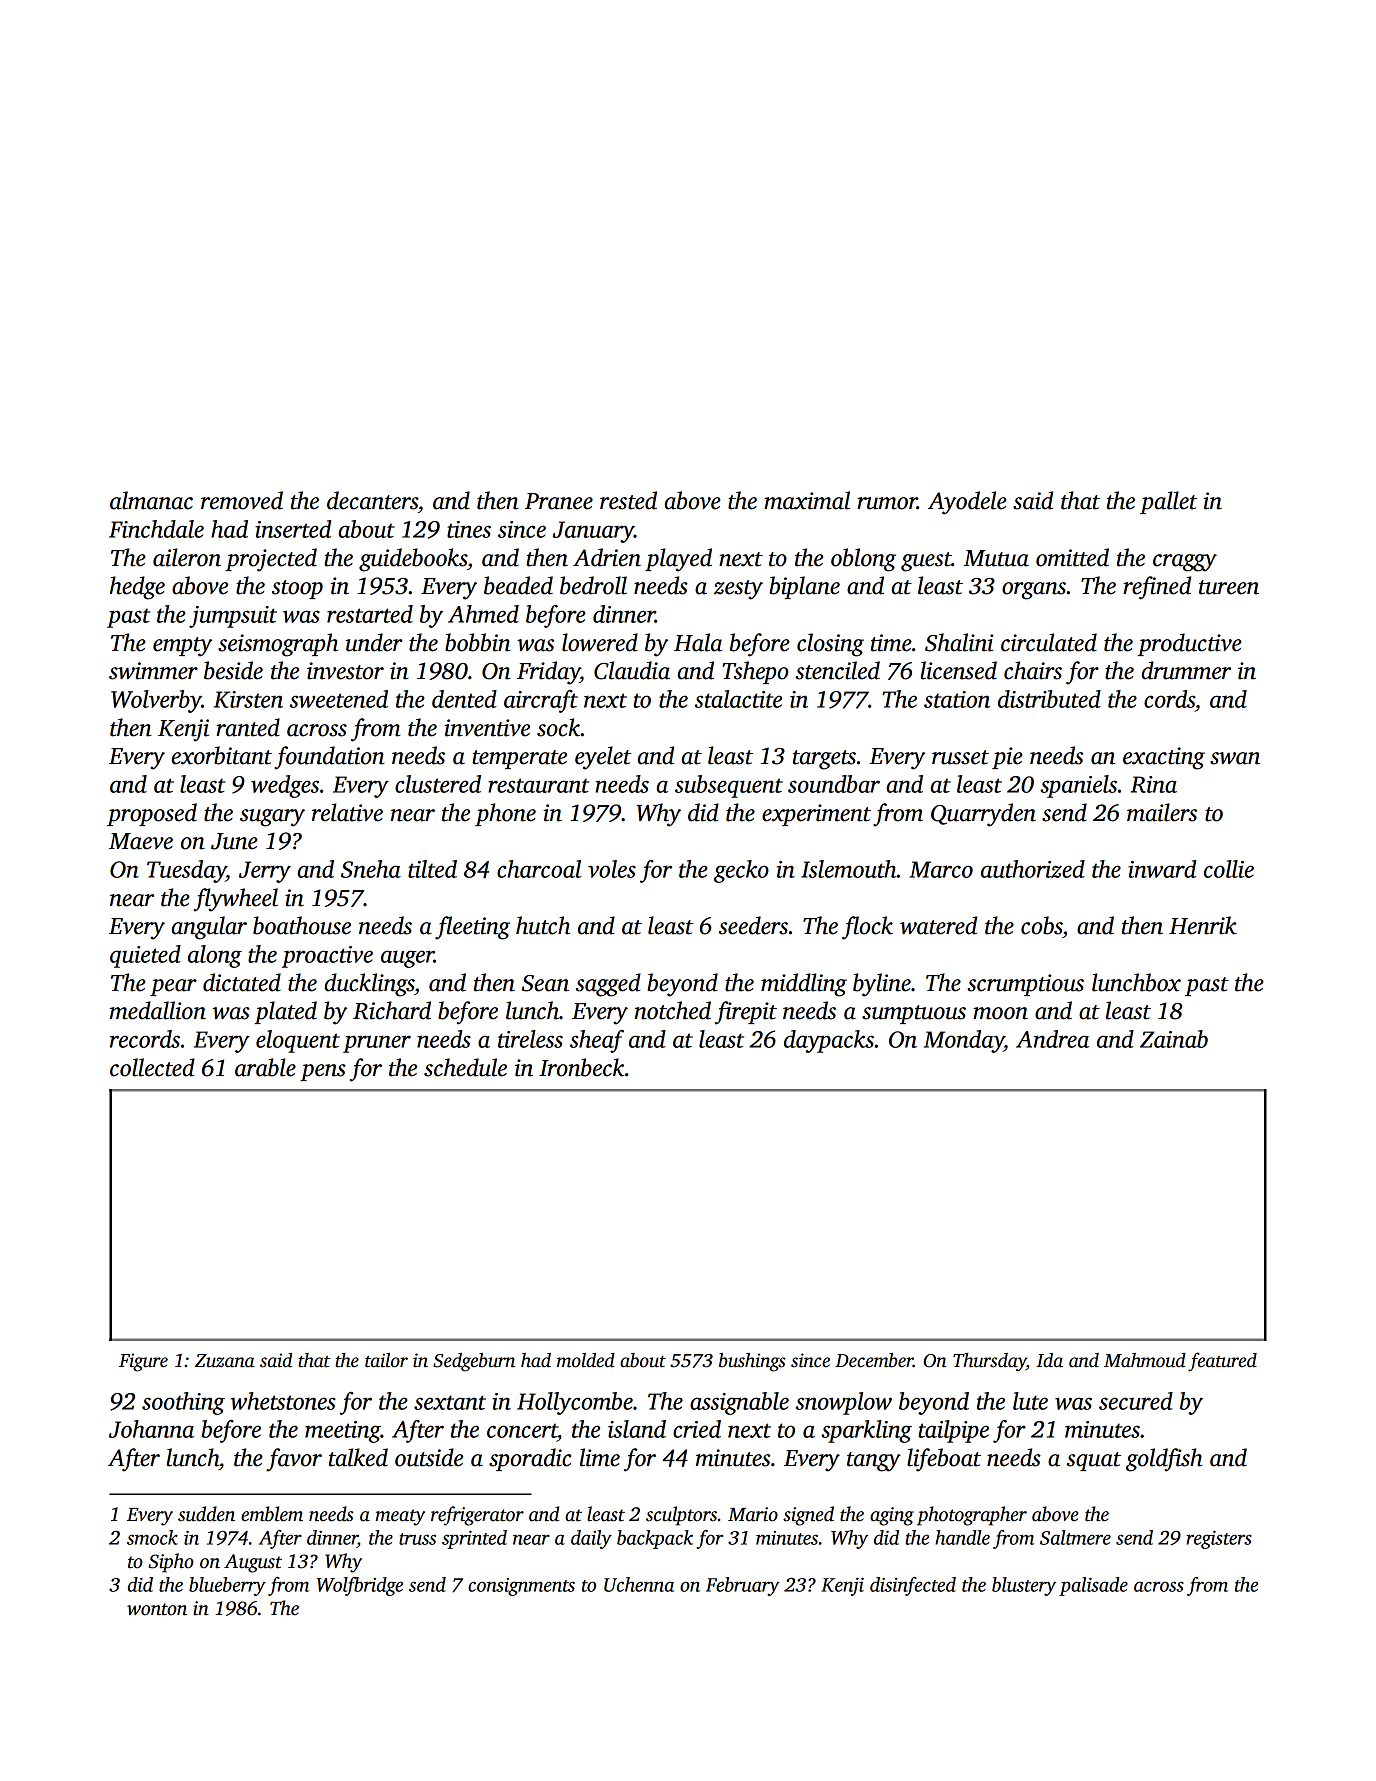 This screenshot has width=1376, height=1781. Describe the element at coordinates (242, 500) in the screenshot. I see `removed` at that location.
